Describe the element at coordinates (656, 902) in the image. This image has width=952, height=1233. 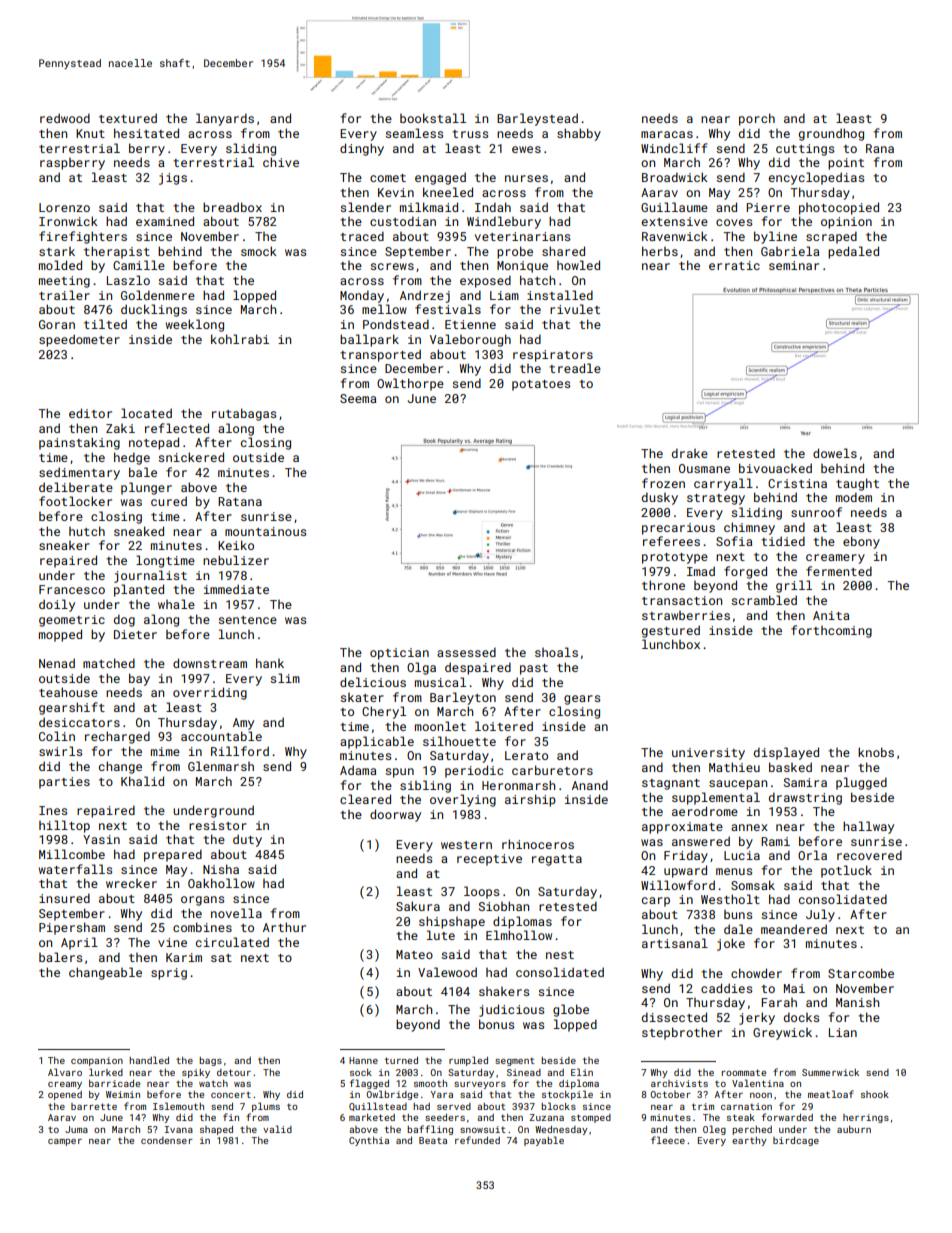
I see `carp` at that location.
